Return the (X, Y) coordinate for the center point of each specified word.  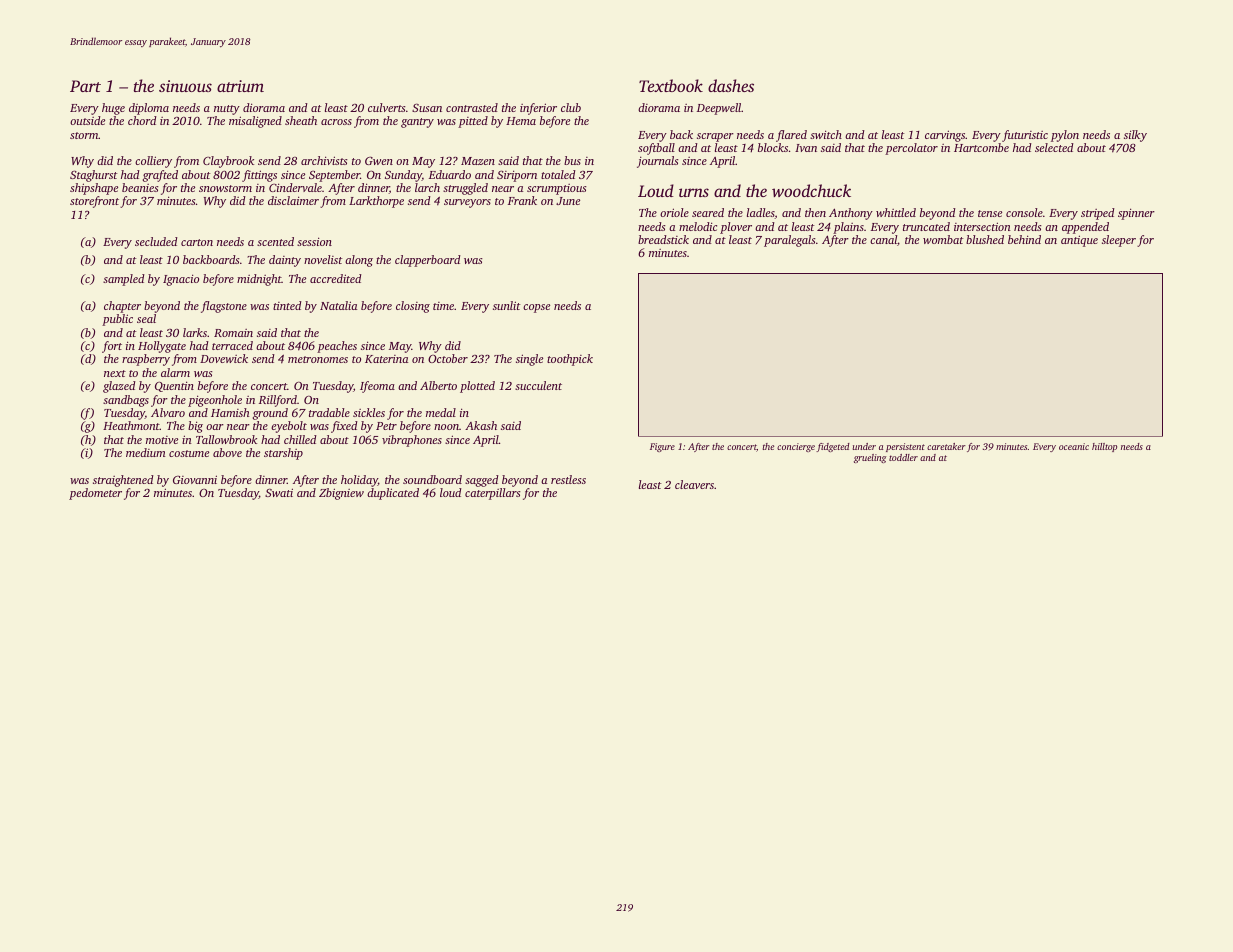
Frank (522, 200)
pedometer (95, 494)
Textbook (671, 85)
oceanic (1074, 446)
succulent (538, 385)
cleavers (694, 484)
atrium (240, 86)
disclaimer (293, 200)
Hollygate (162, 347)
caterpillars (493, 494)
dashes (731, 85)
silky (1135, 136)
